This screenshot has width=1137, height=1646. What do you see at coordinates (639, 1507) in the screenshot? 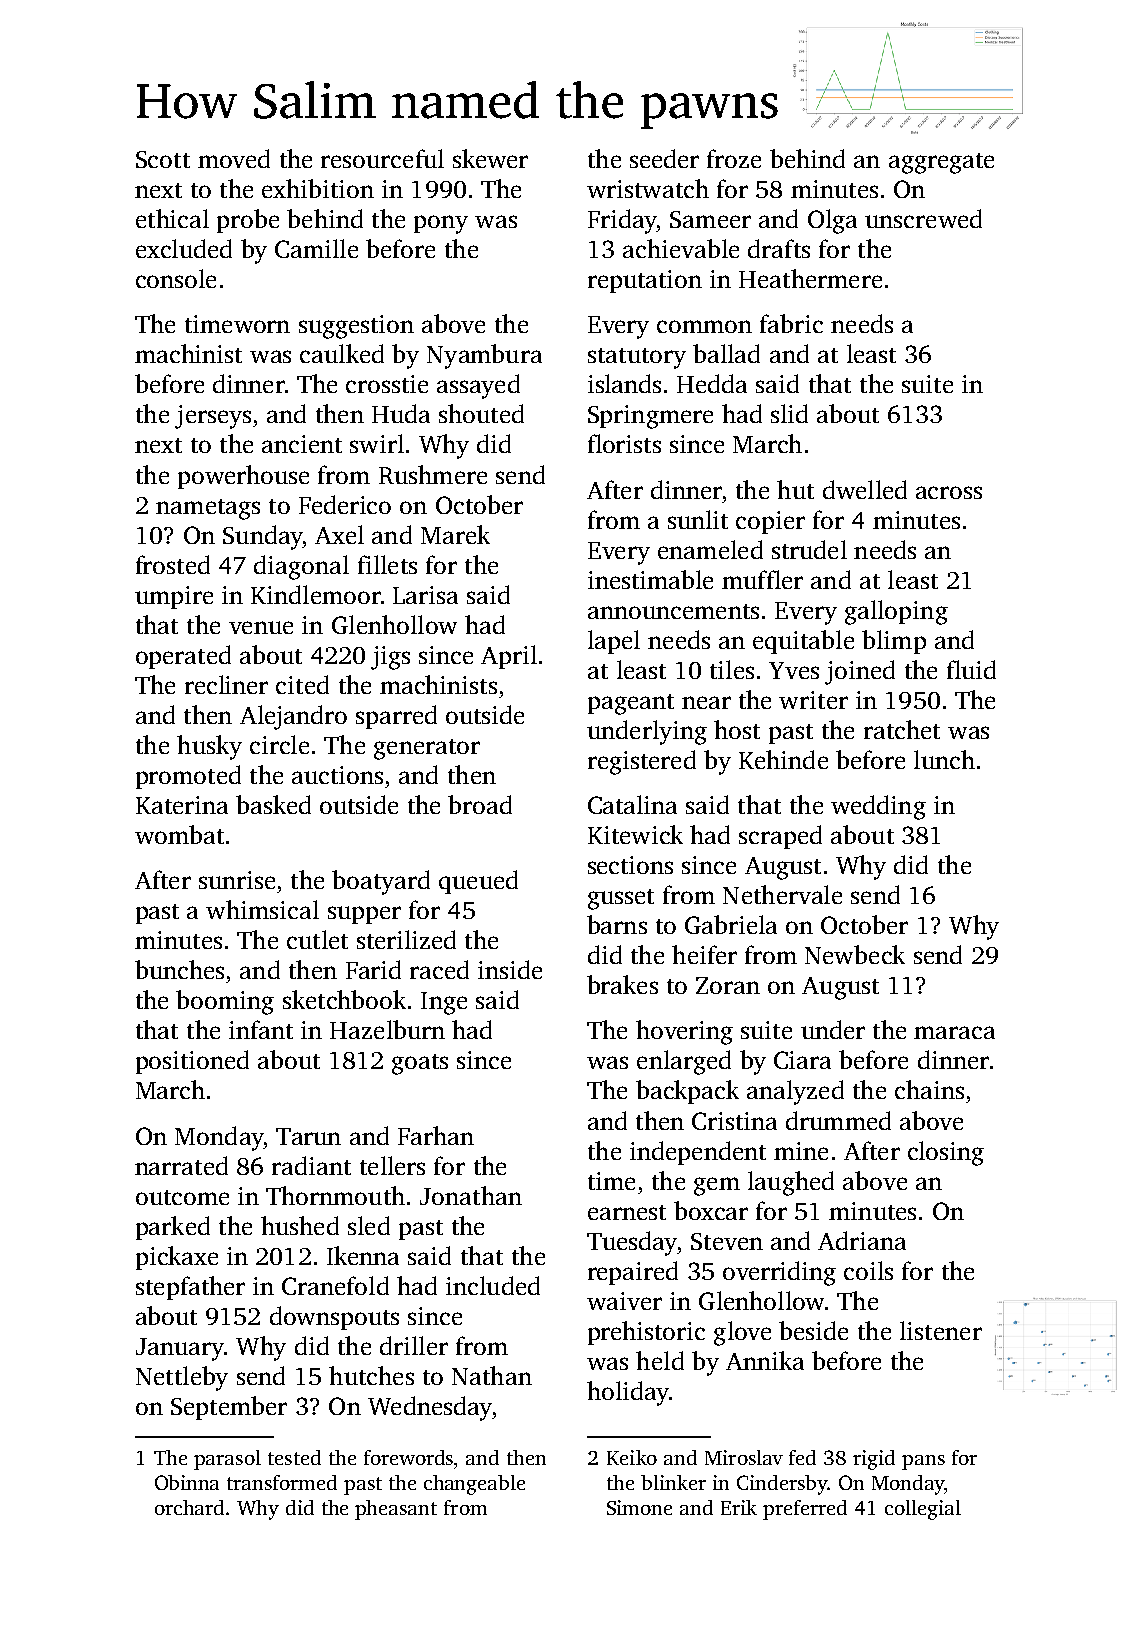
I see `Simone` at bounding box center [639, 1507].
